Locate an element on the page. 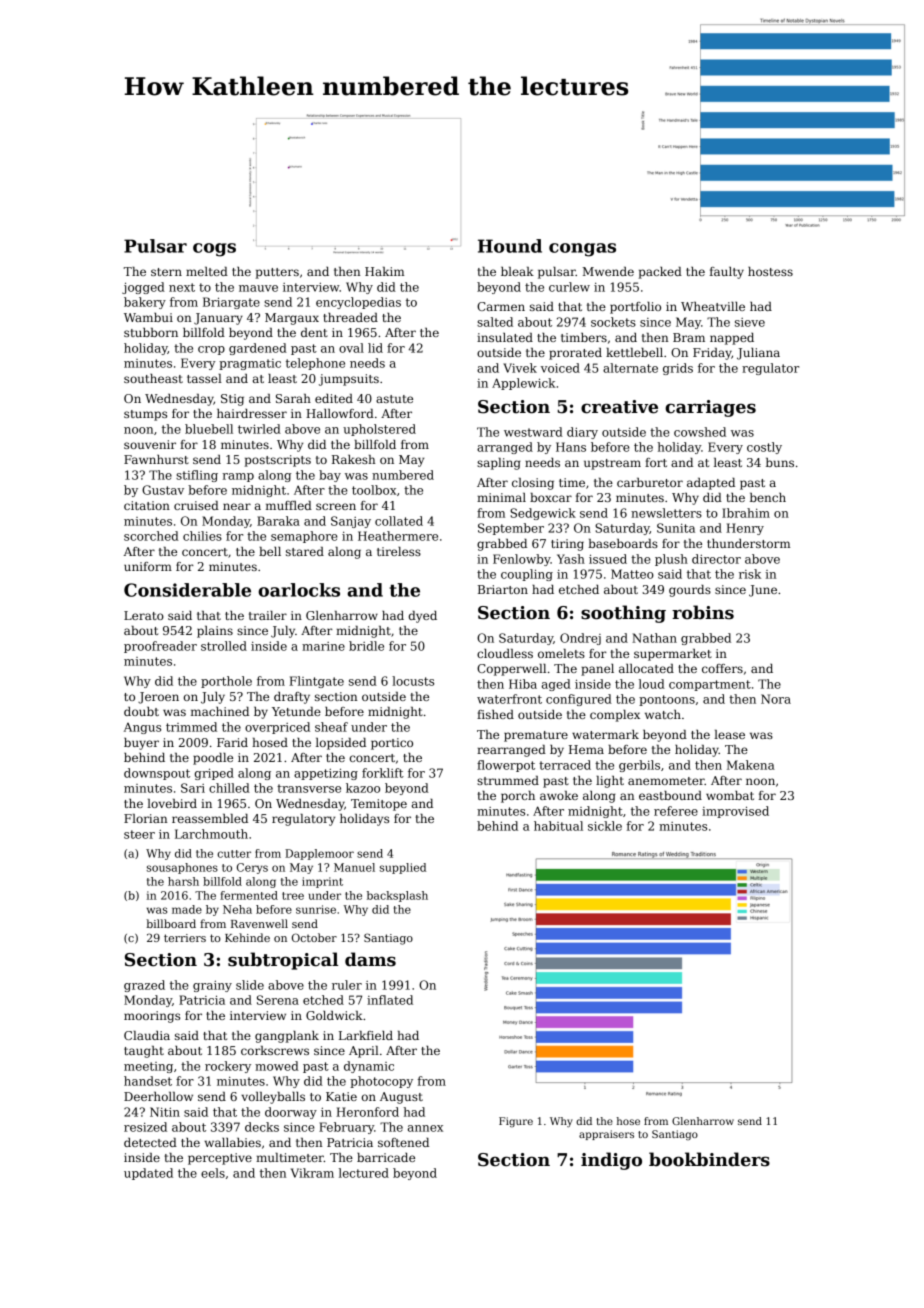  congas is located at coordinates (582, 250).
